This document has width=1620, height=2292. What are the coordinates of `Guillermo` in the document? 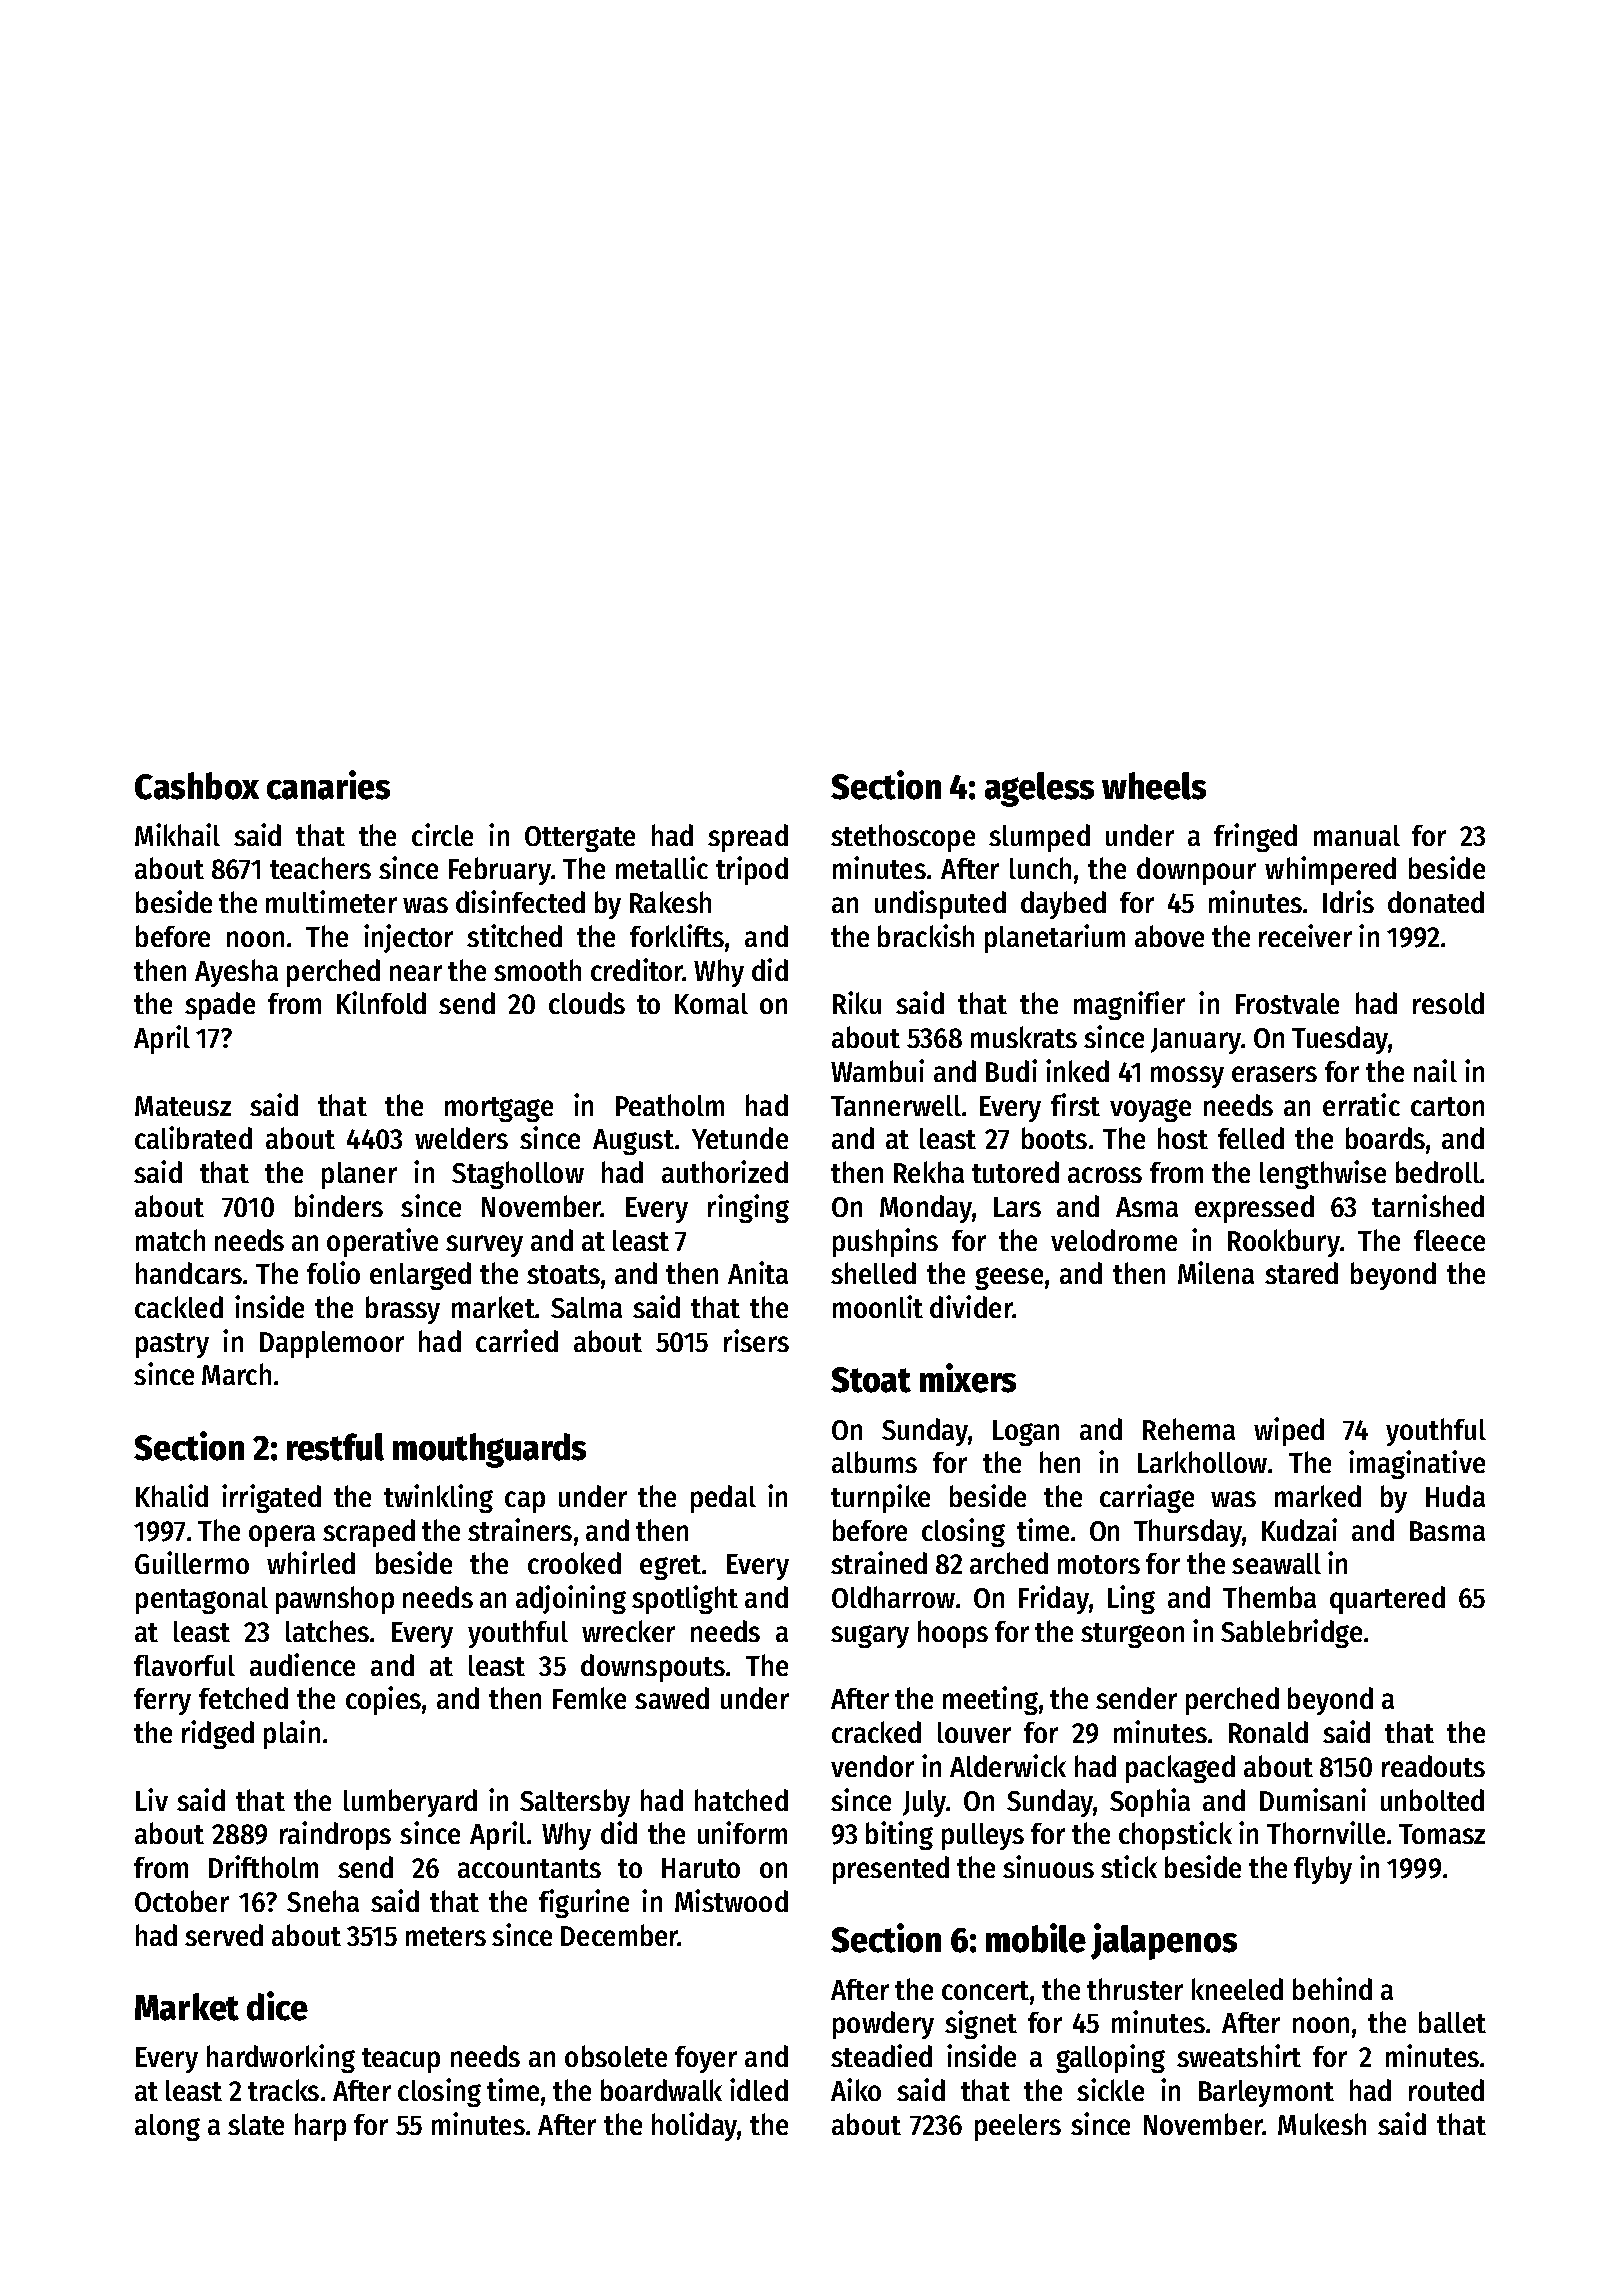 It's located at (192, 1562).
